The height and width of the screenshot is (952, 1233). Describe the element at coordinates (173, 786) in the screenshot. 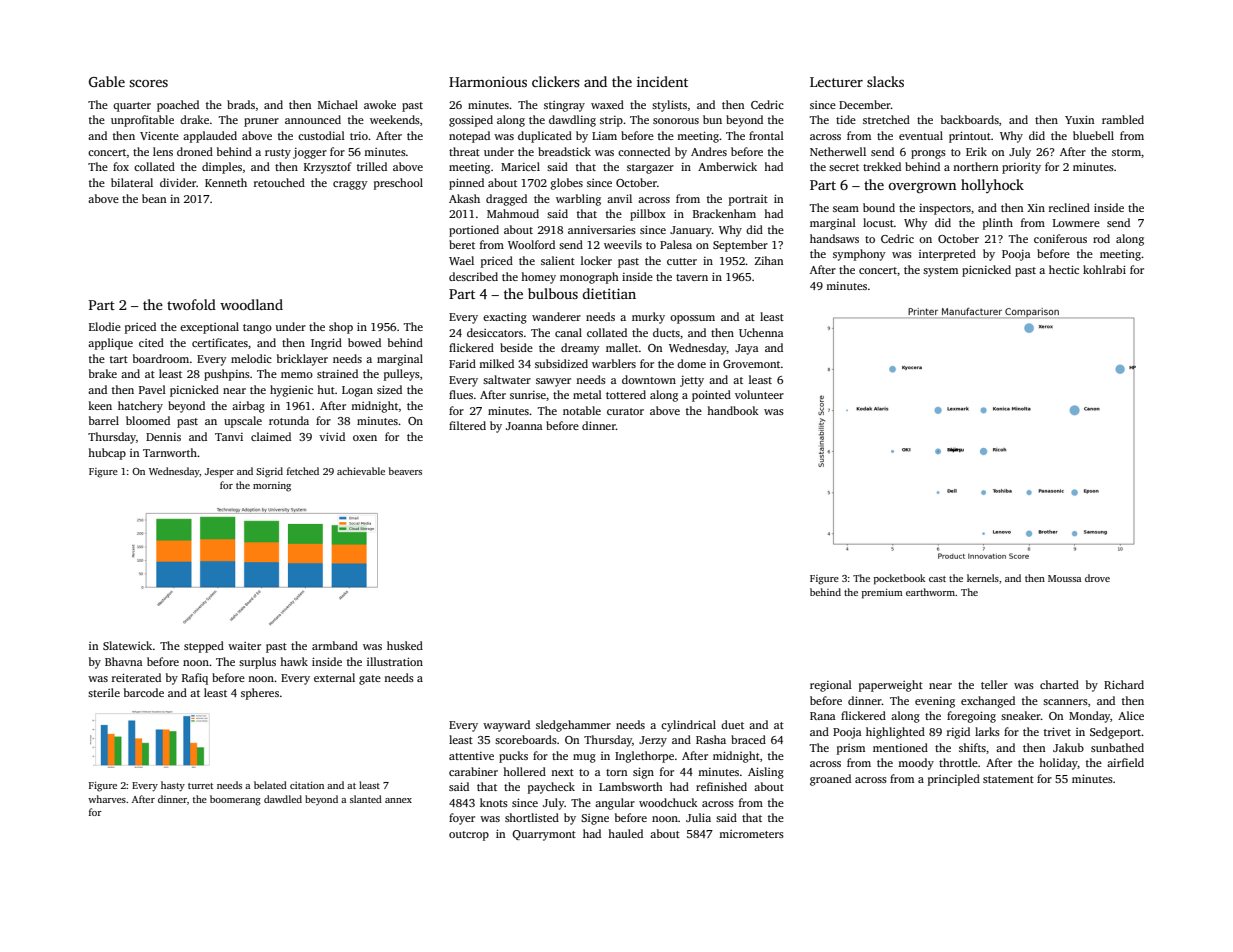

I see `hasty` at that location.
